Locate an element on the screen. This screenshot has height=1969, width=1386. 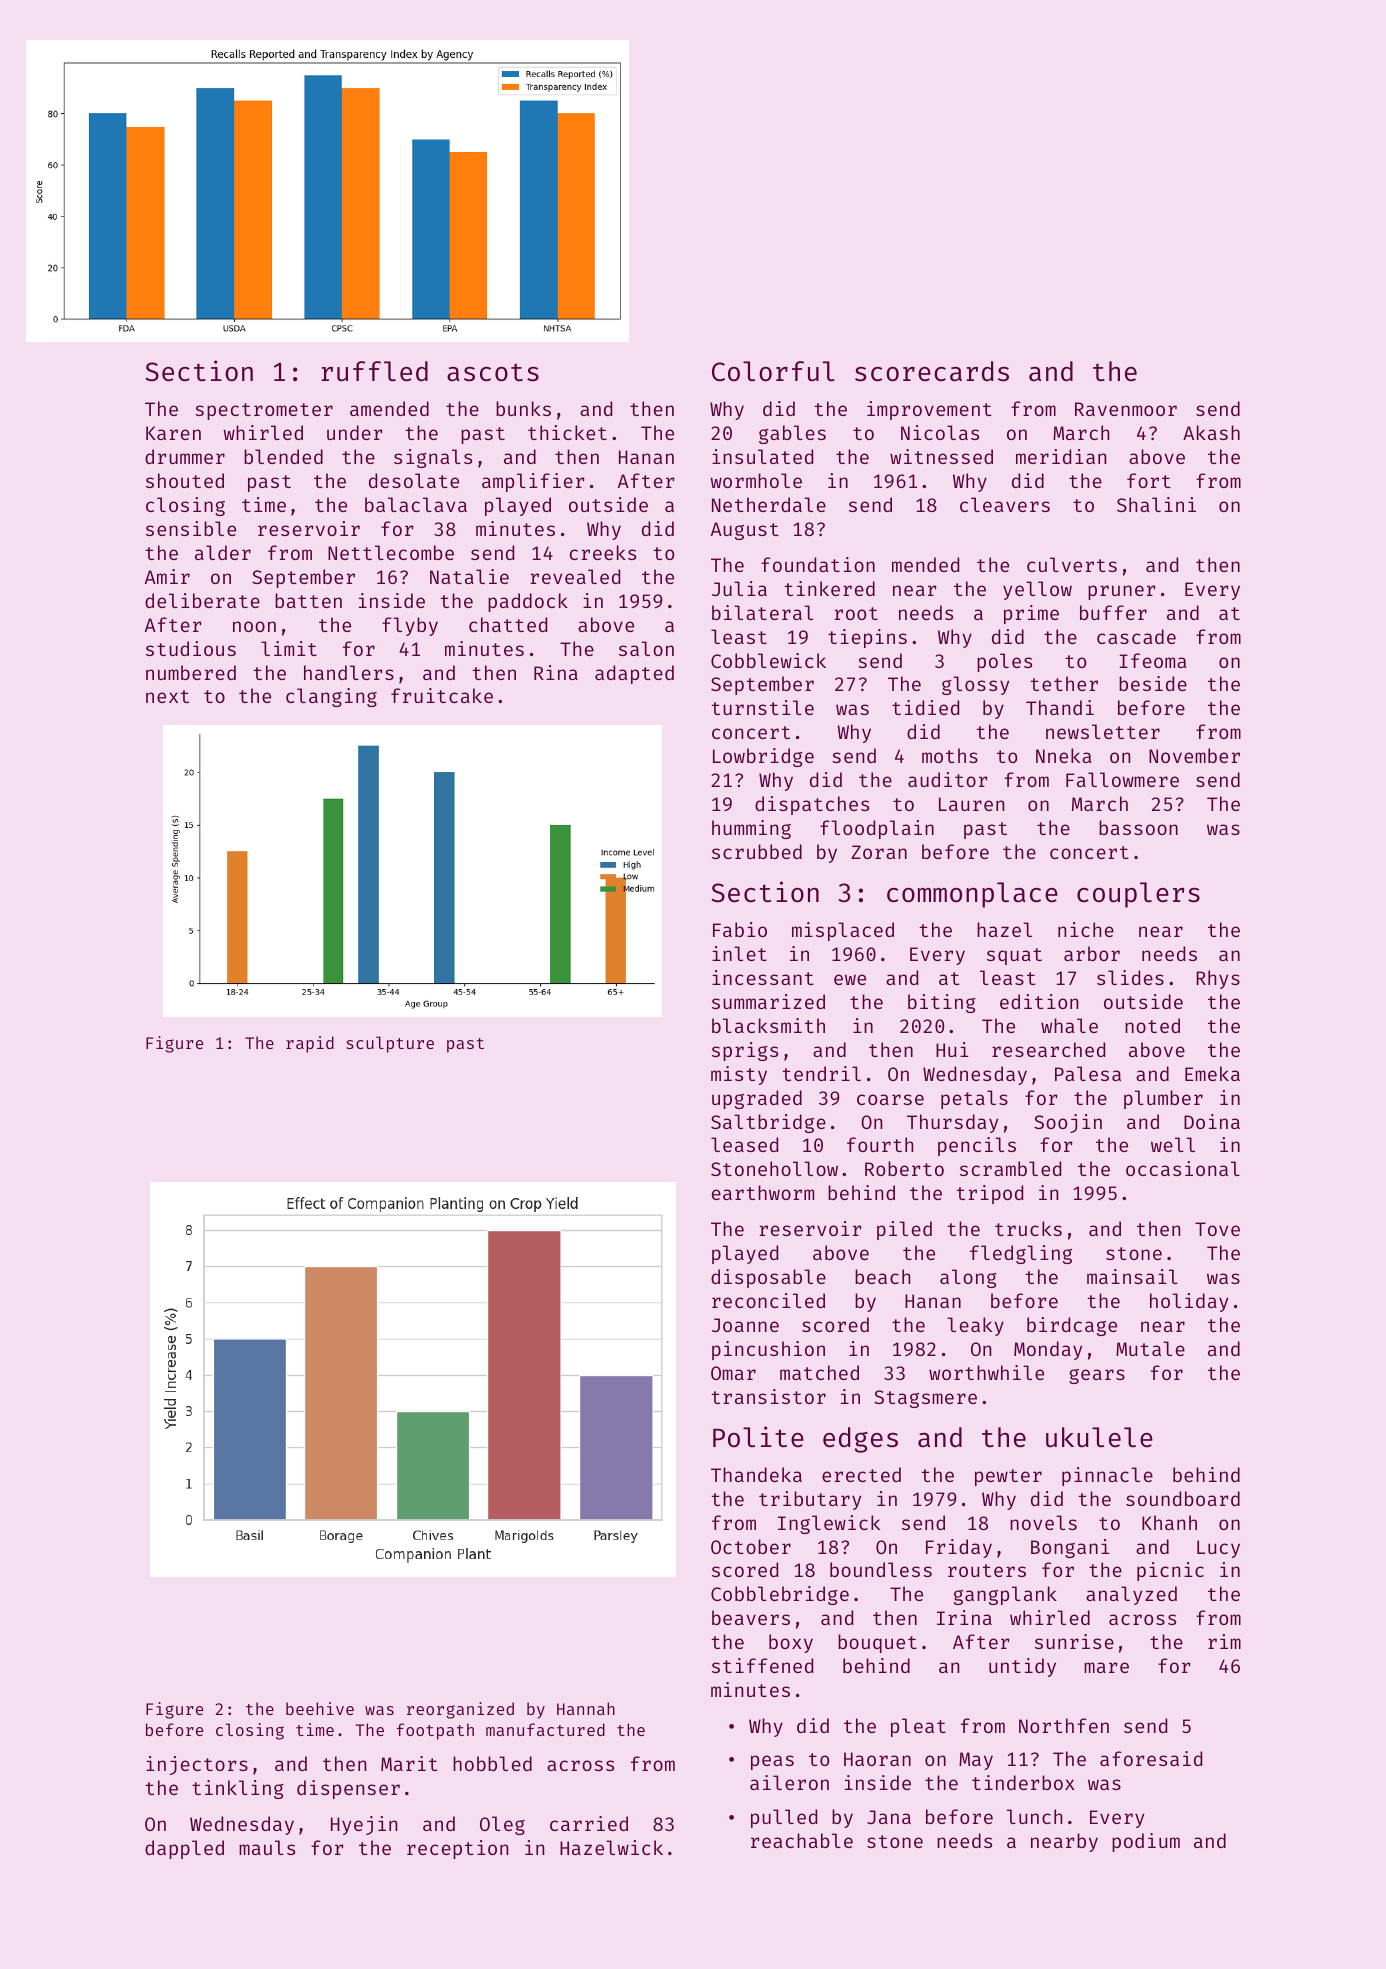
dappled is located at coordinates (184, 1849).
